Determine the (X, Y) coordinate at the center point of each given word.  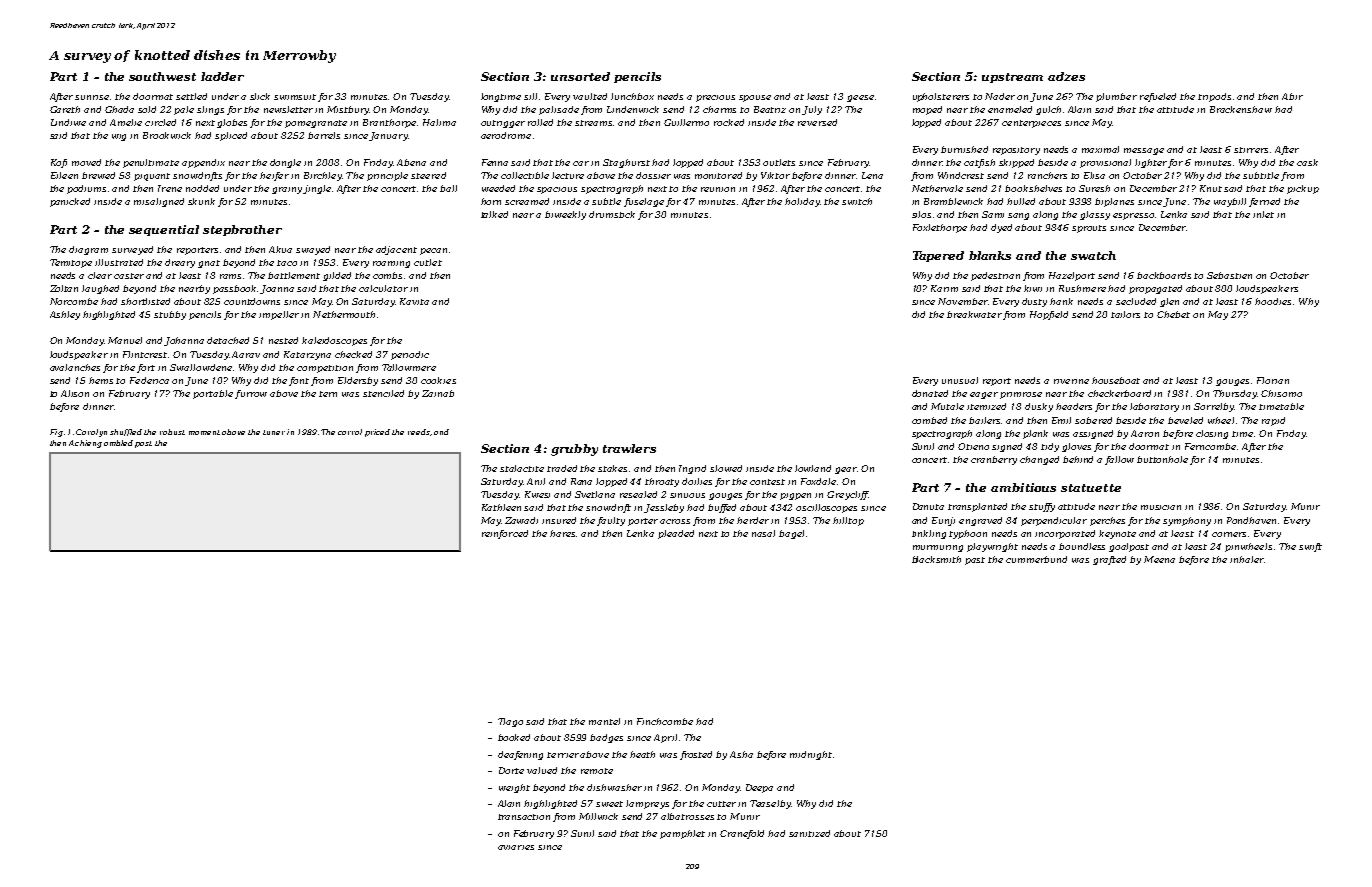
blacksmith (936, 559)
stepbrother (242, 230)
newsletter (288, 109)
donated (930, 393)
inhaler (1247, 559)
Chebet (1173, 314)
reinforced (505, 534)
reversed (817, 122)
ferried (1264, 202)
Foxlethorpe (940, 228)
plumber (1116, 97)
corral (350, 432)
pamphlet (682, 834)
